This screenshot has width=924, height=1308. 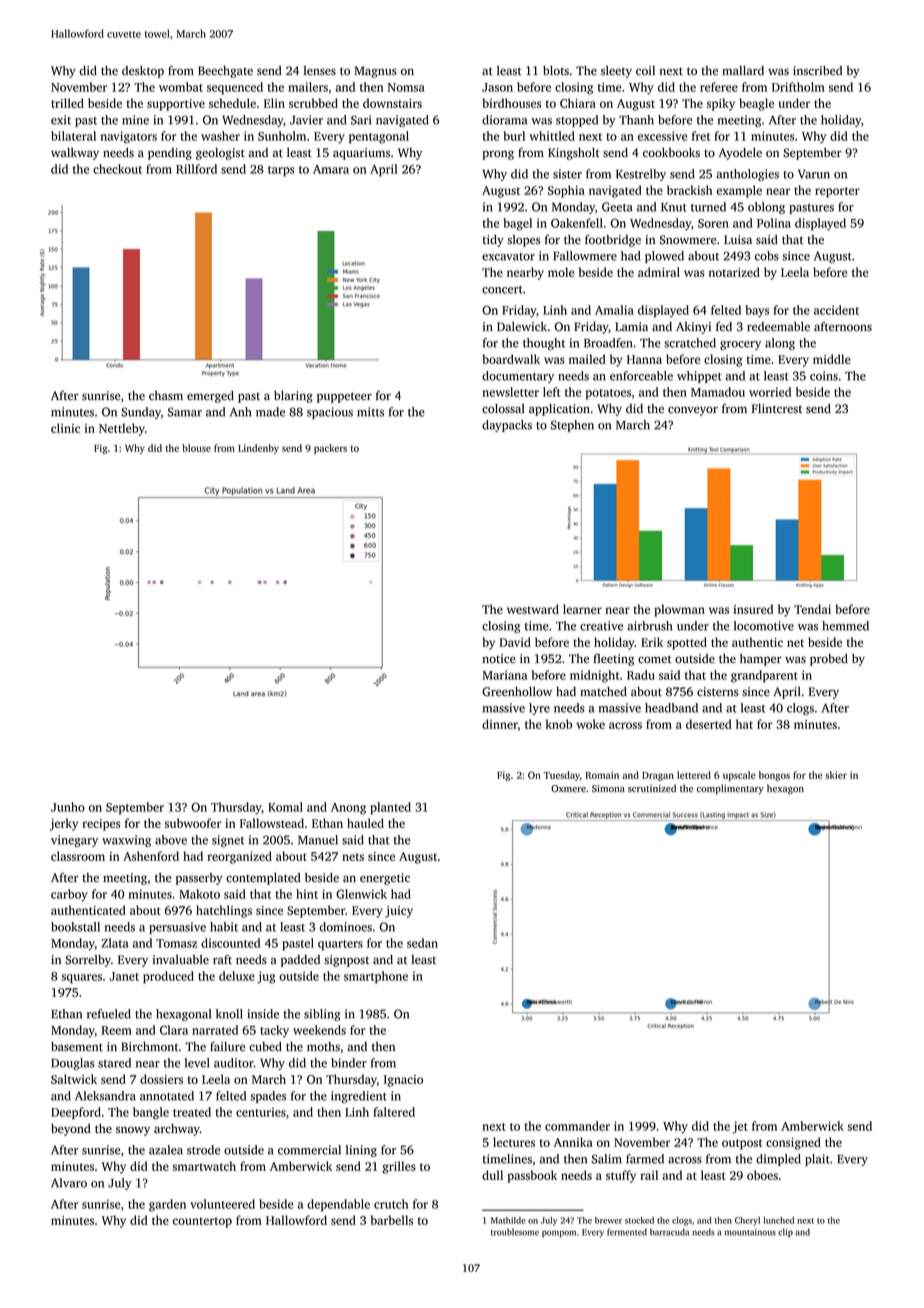 What do you see at coordinates (196, 448) in the screenshot?
I see `blouse` at bounding box center [196, 448].
